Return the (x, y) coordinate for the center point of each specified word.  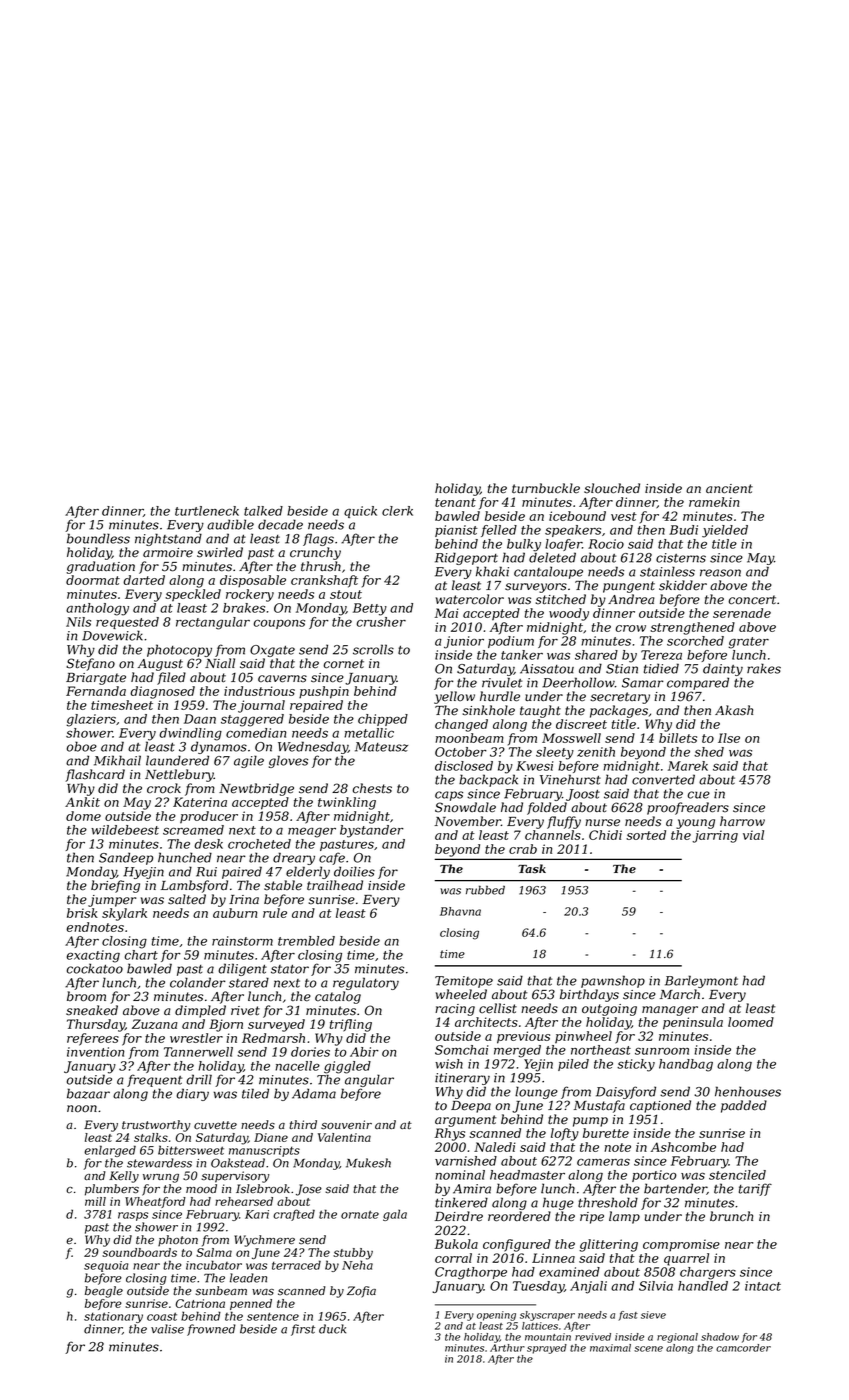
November (468, 821)
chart (141, 955)
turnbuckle (546, 488)
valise (167, 1329)
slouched (612, 488)
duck (332, 1329)
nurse (602, 823)
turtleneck (207, 511)
